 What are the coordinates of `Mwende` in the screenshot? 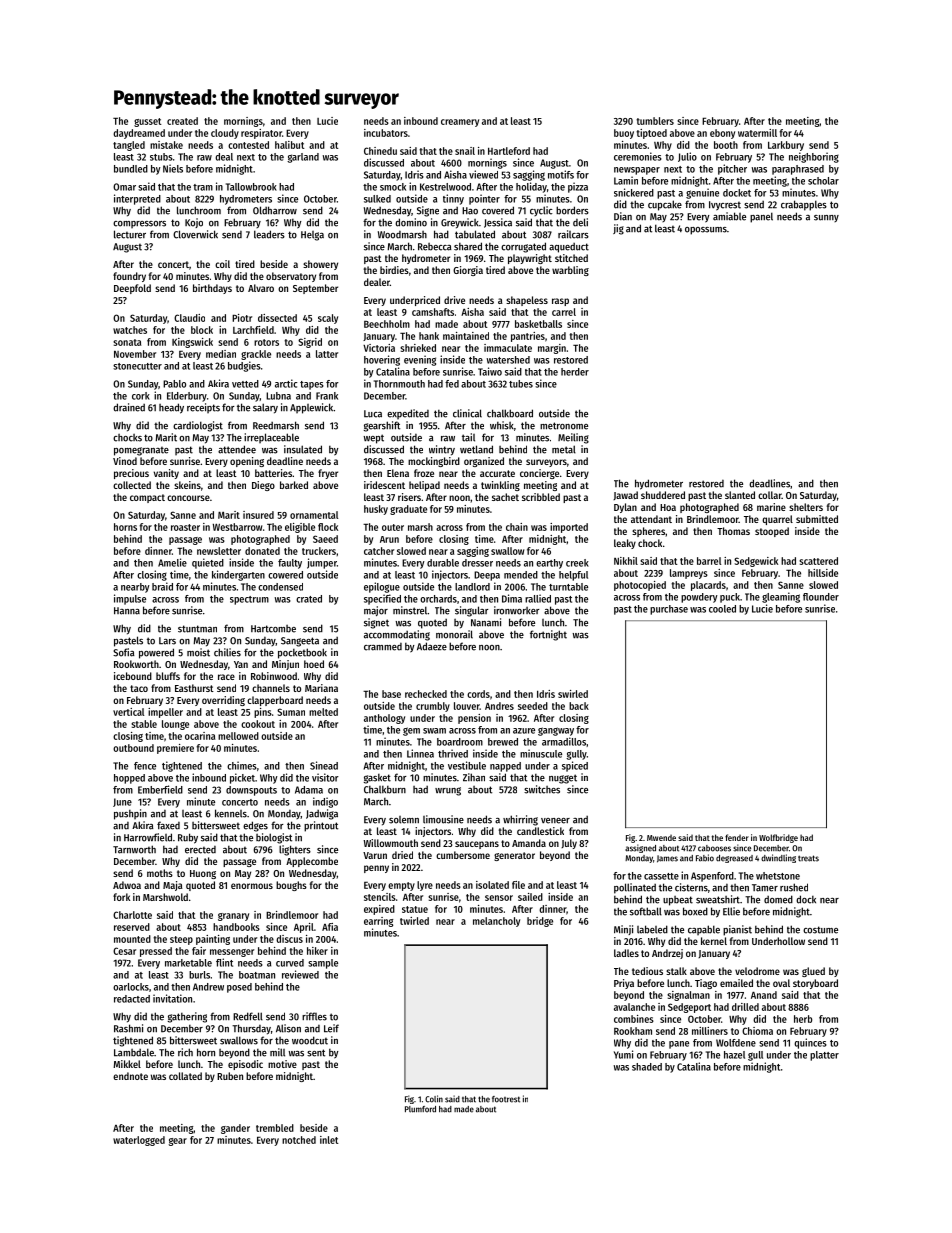 It's located at (661, 838).
